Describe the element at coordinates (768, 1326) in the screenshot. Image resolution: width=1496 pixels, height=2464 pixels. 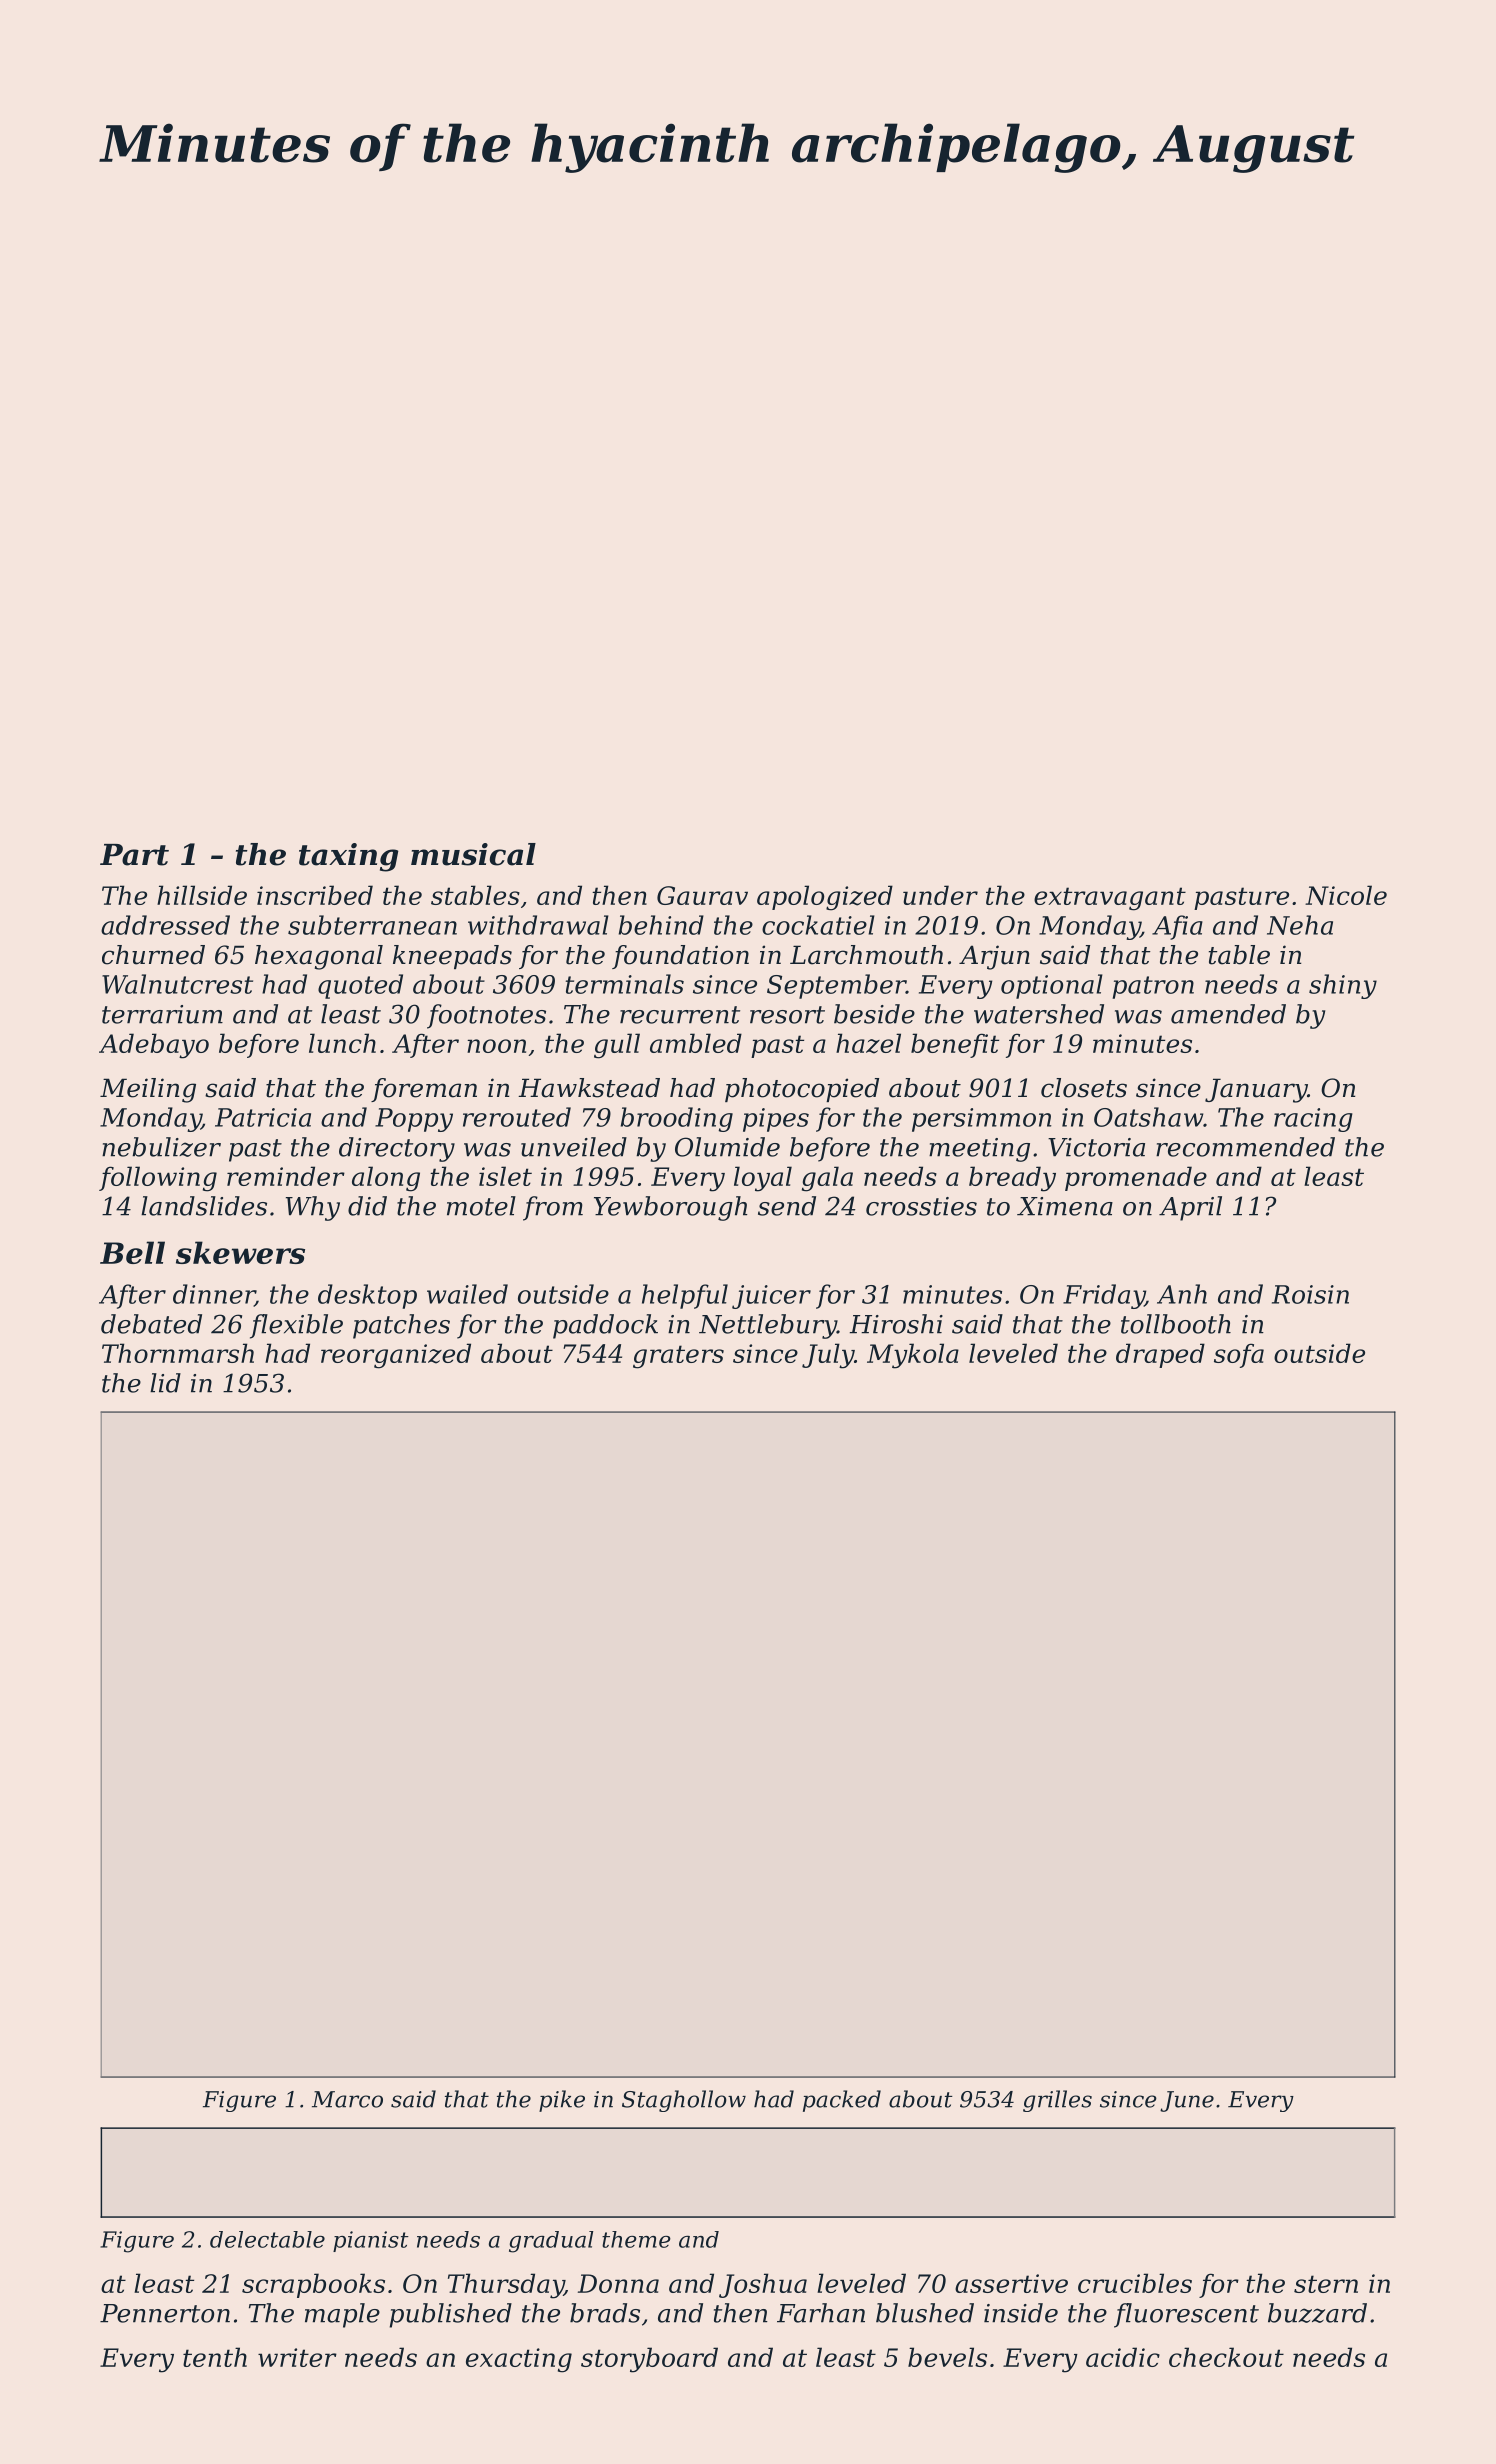
I see `Nettlebury` at that location.
